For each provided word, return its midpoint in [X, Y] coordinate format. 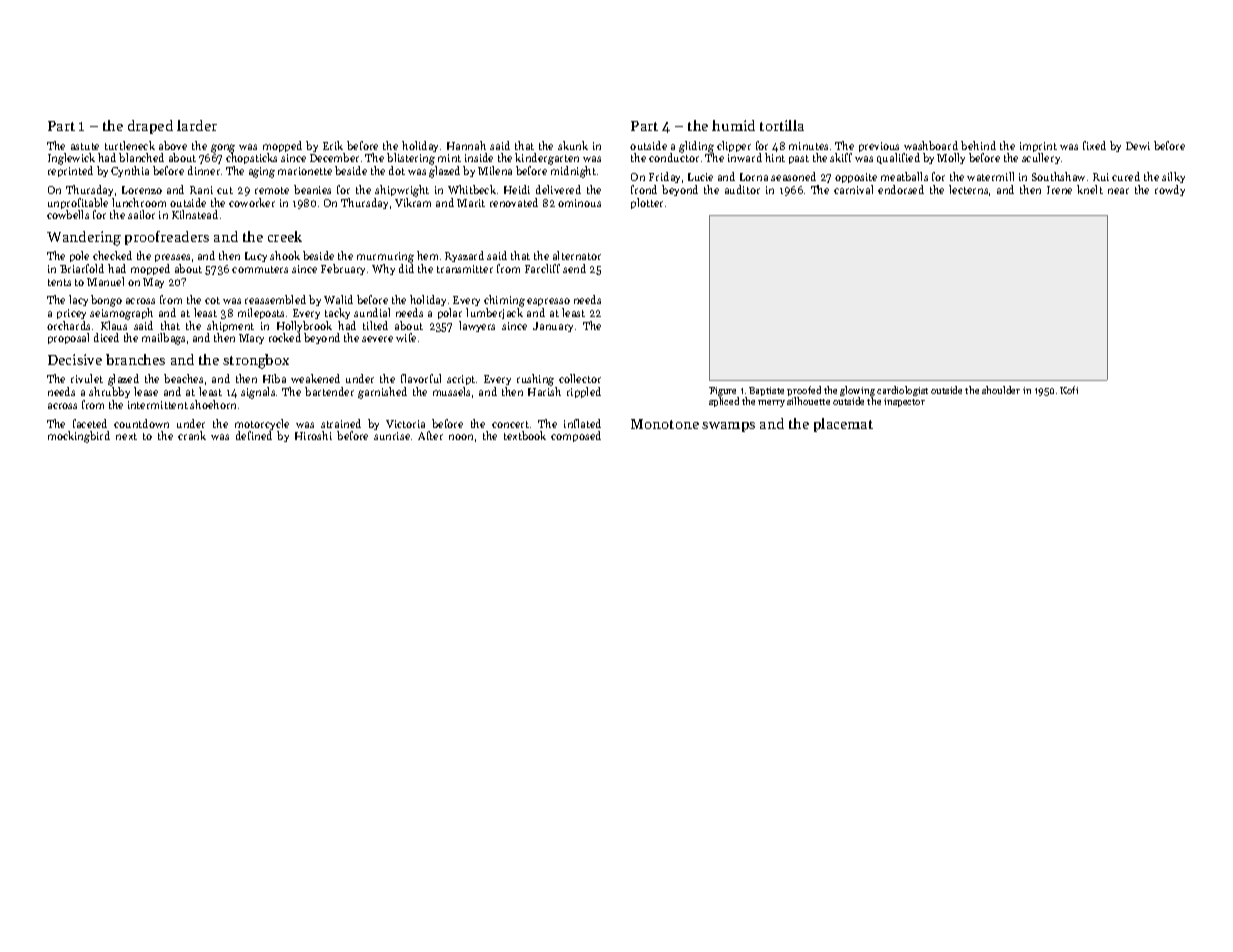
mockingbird [79, 437]
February [343, 269]
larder [197, 125]
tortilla [782, 125]
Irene [1059, 190]
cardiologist [902, 391]
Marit [471, 203]
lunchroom [139, 202]
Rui [1101, 177]
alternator [577, 255]
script [461, 380]
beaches [183, 378]
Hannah [466, 145]
